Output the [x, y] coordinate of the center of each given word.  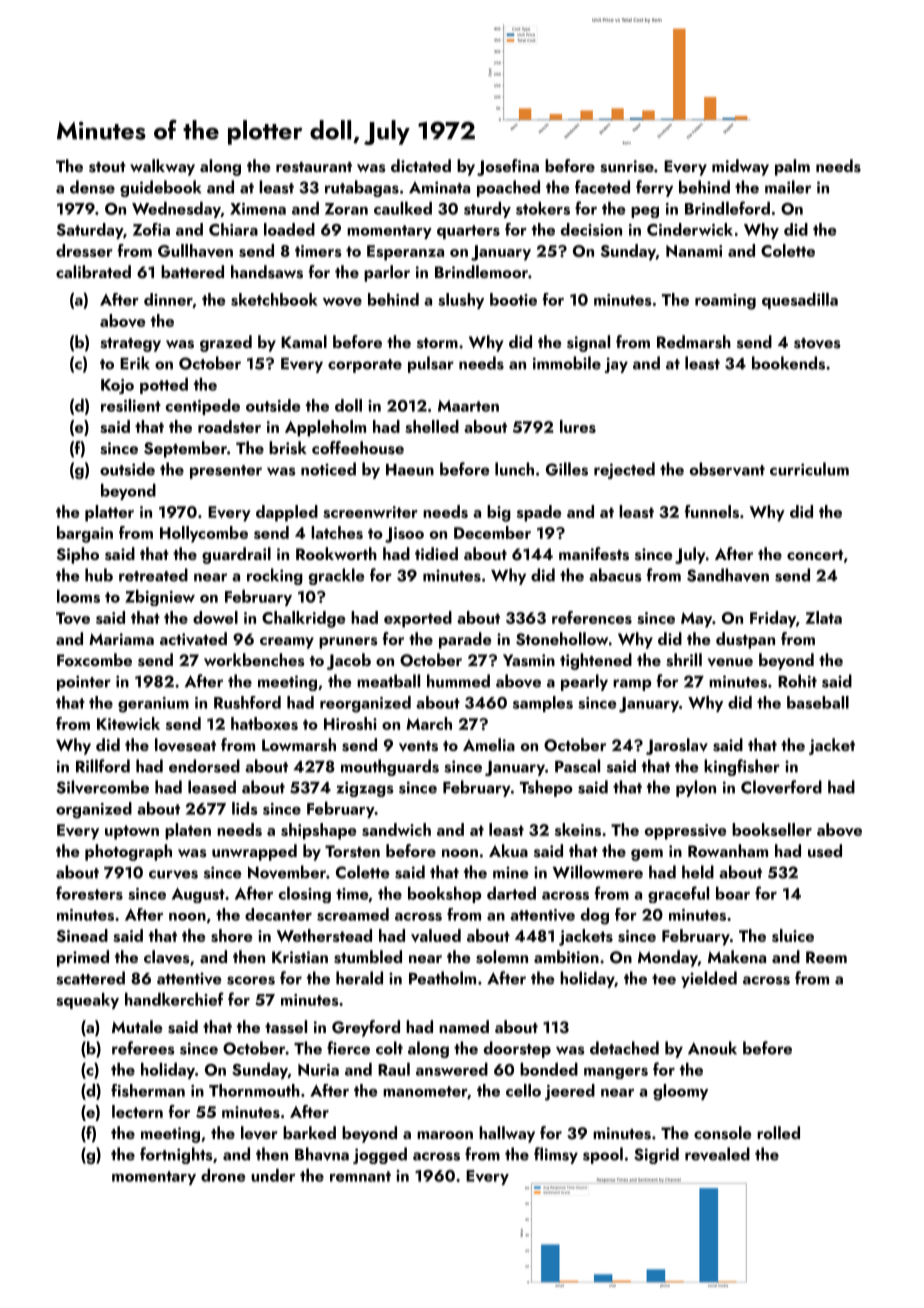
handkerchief [174, 999]
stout [107, 167]
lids [245, 808]
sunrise [627, 166]
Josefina [508, 167]
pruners [348, 643]
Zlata [823, 617]
